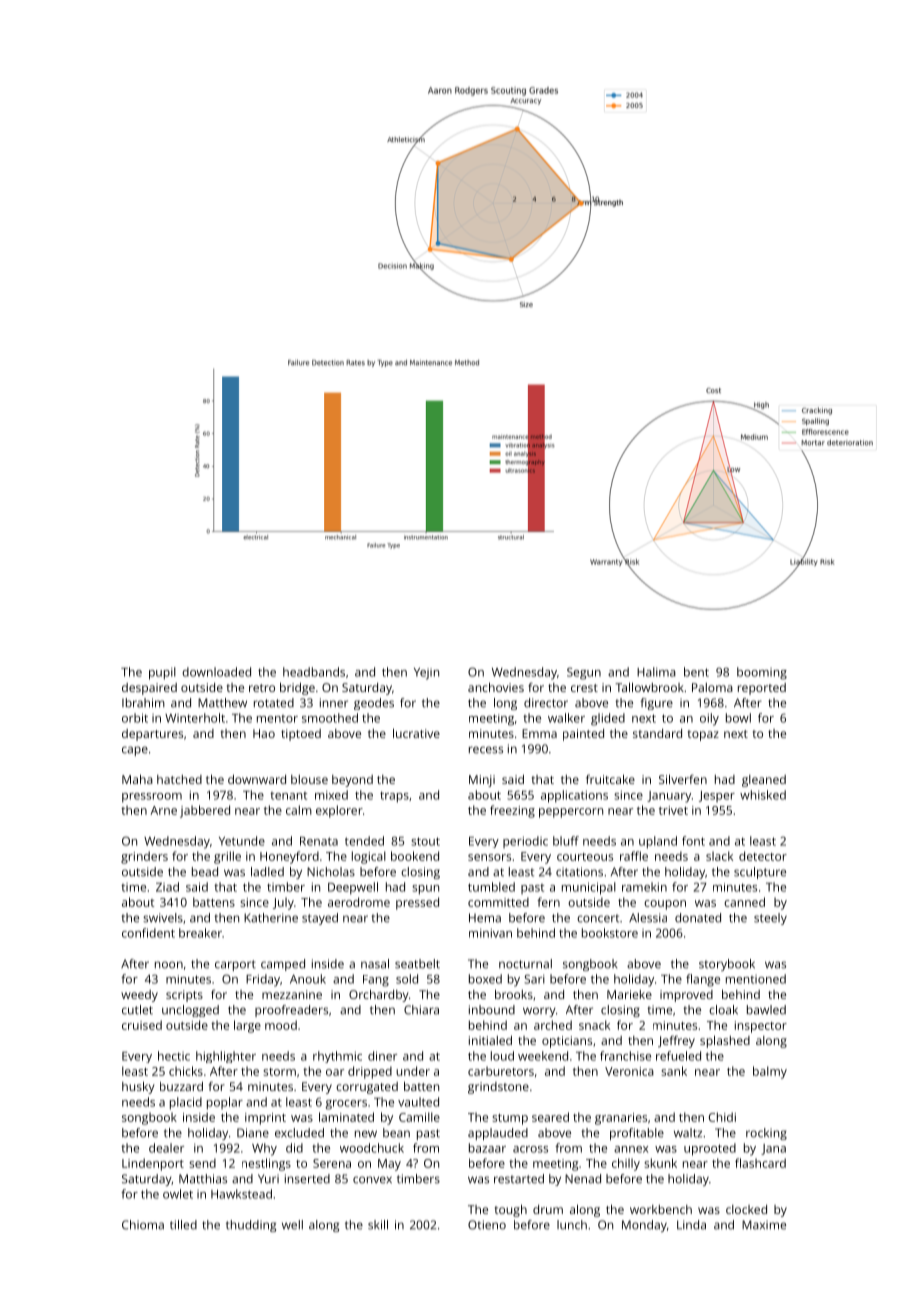  Describe the element at coordinates (629, 994) in the screenshot. I see `Marieke` at that location.
